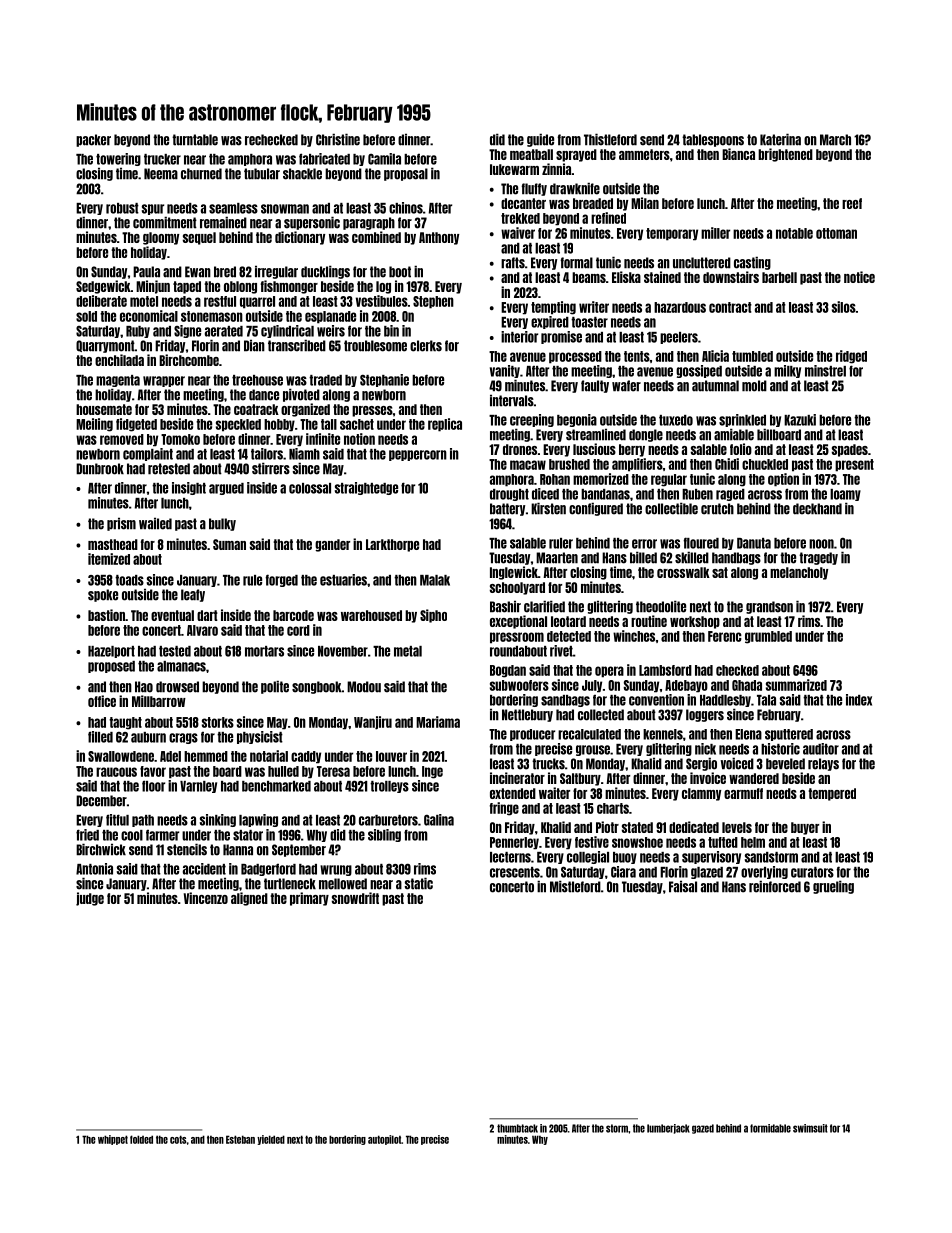 The width and height of the screenshot is (952, 1233). What do you see at coordinates (513, 793) in the screenshot?
I see `extended` at bounding box center [513, 793].
